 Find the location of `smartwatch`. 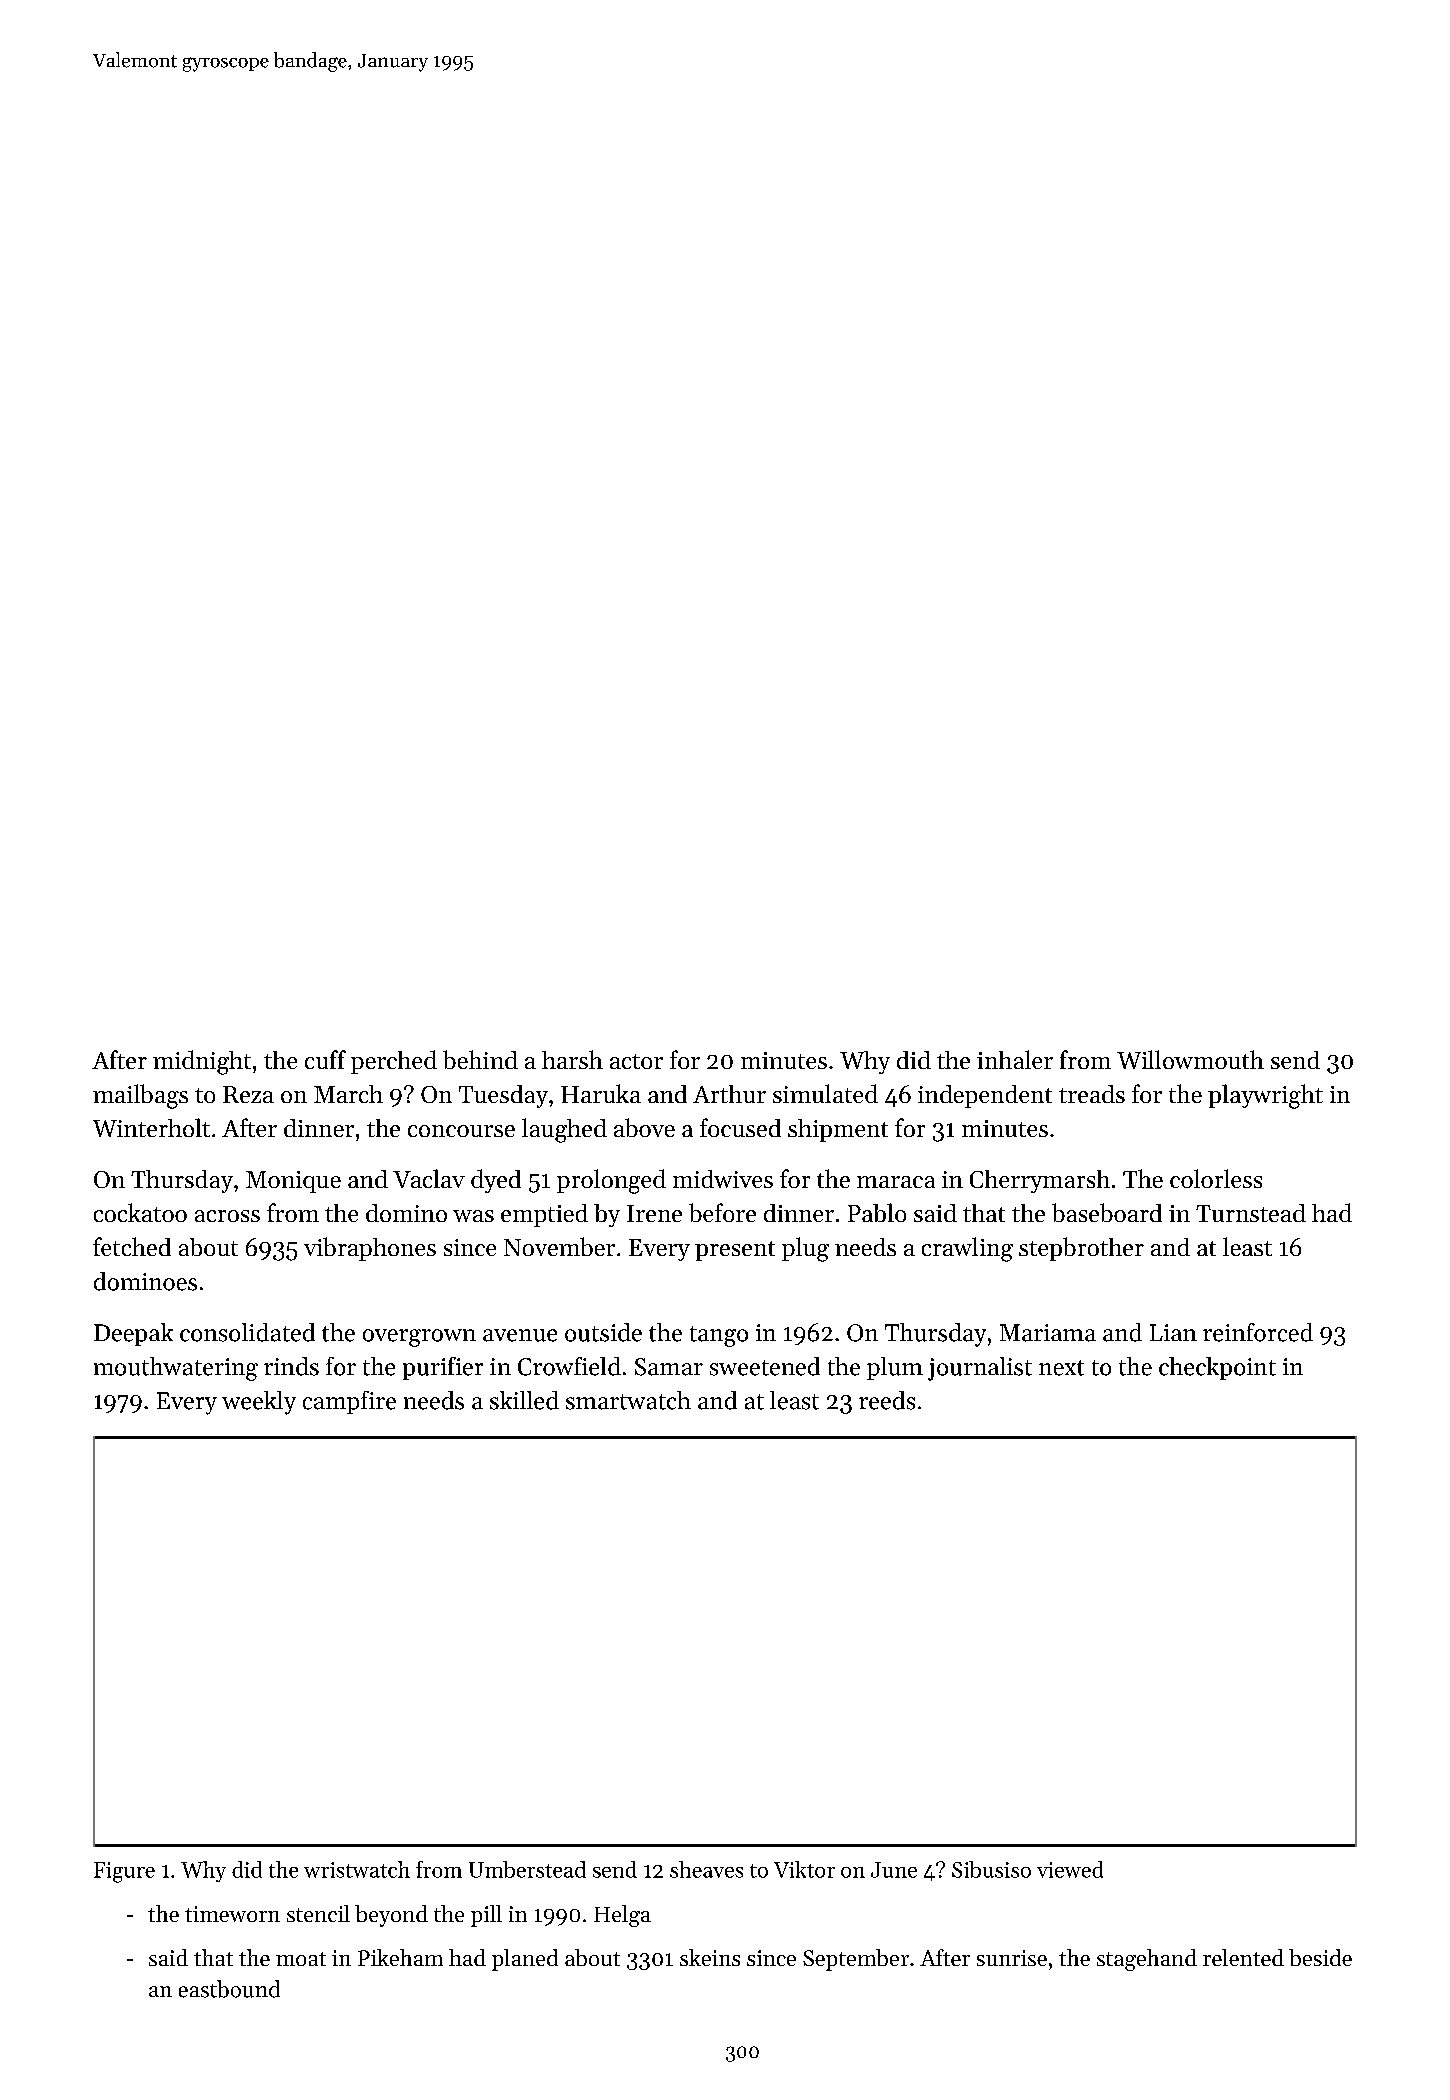

smartwatch is located at coordinates (628, 1400).
